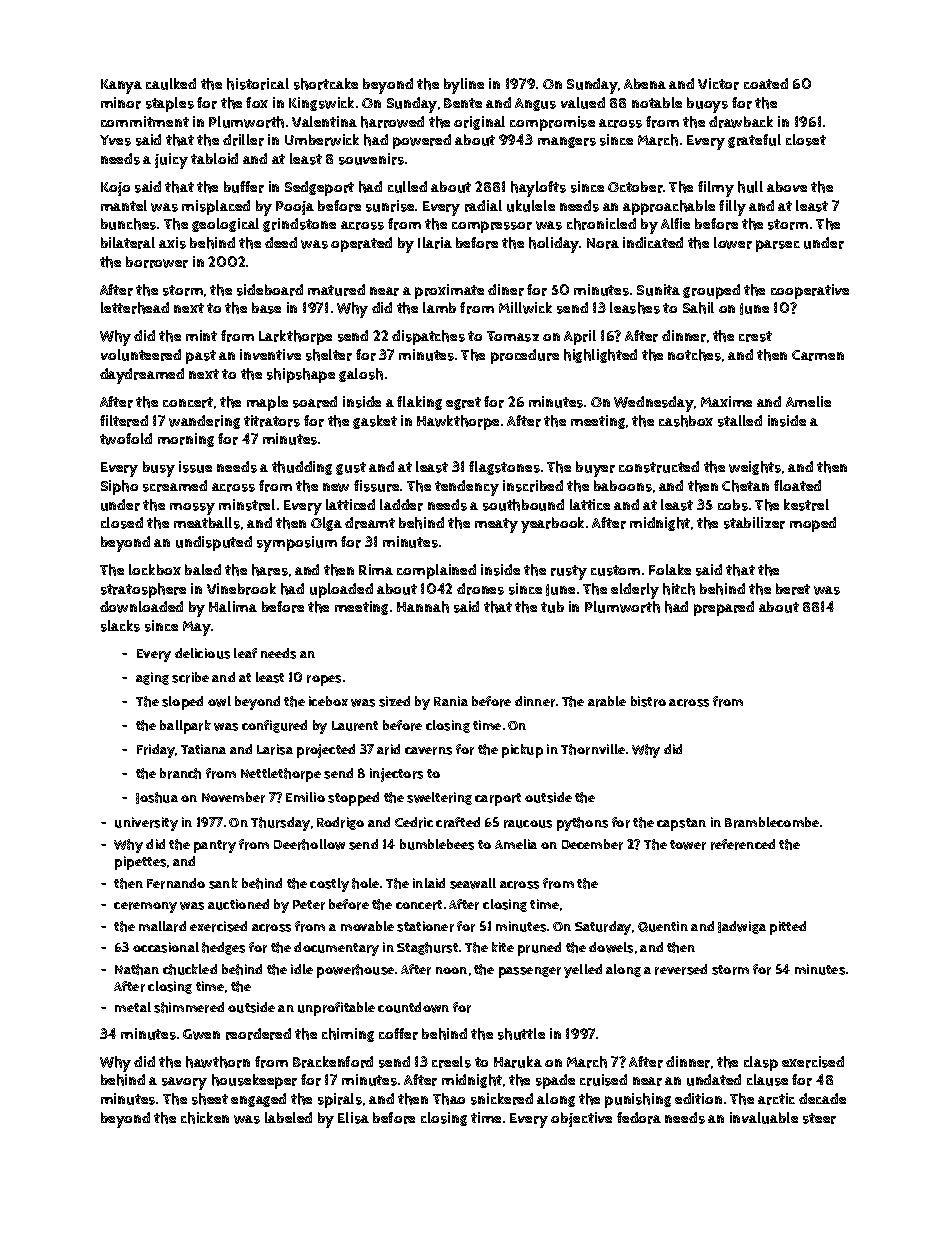 The height and width of the document is (1233, 952). I want to click on Joshua, so click(157, 798).
